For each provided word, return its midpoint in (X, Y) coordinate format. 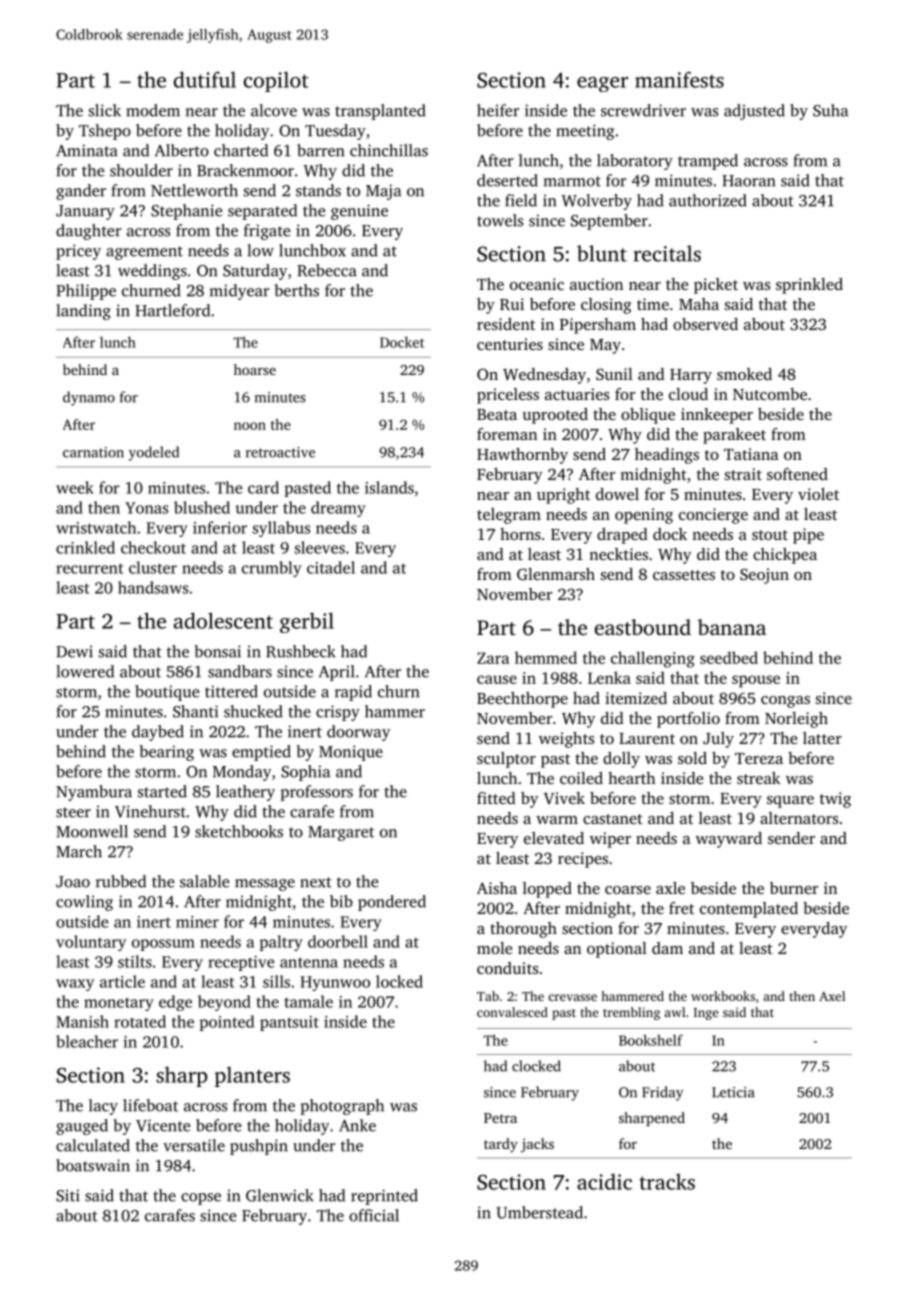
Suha (830, 110)
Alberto (182, 150)
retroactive (280, 452)
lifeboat (150, 1105)
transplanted (380, 112)
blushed (202, 507)
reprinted (384, 1197)
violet (818, 494)
